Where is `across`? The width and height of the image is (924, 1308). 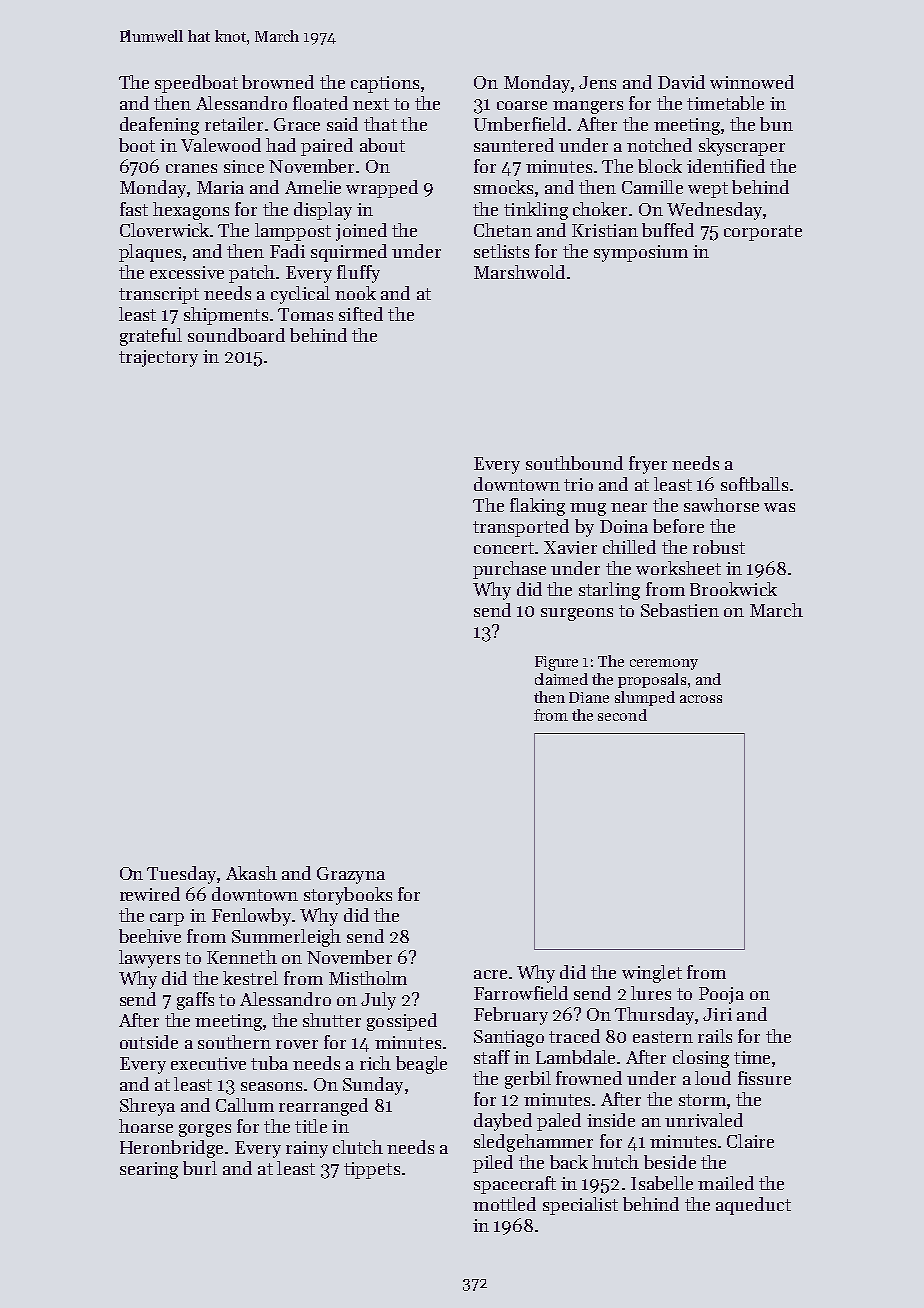
across is located at coordinates (701, 699).
